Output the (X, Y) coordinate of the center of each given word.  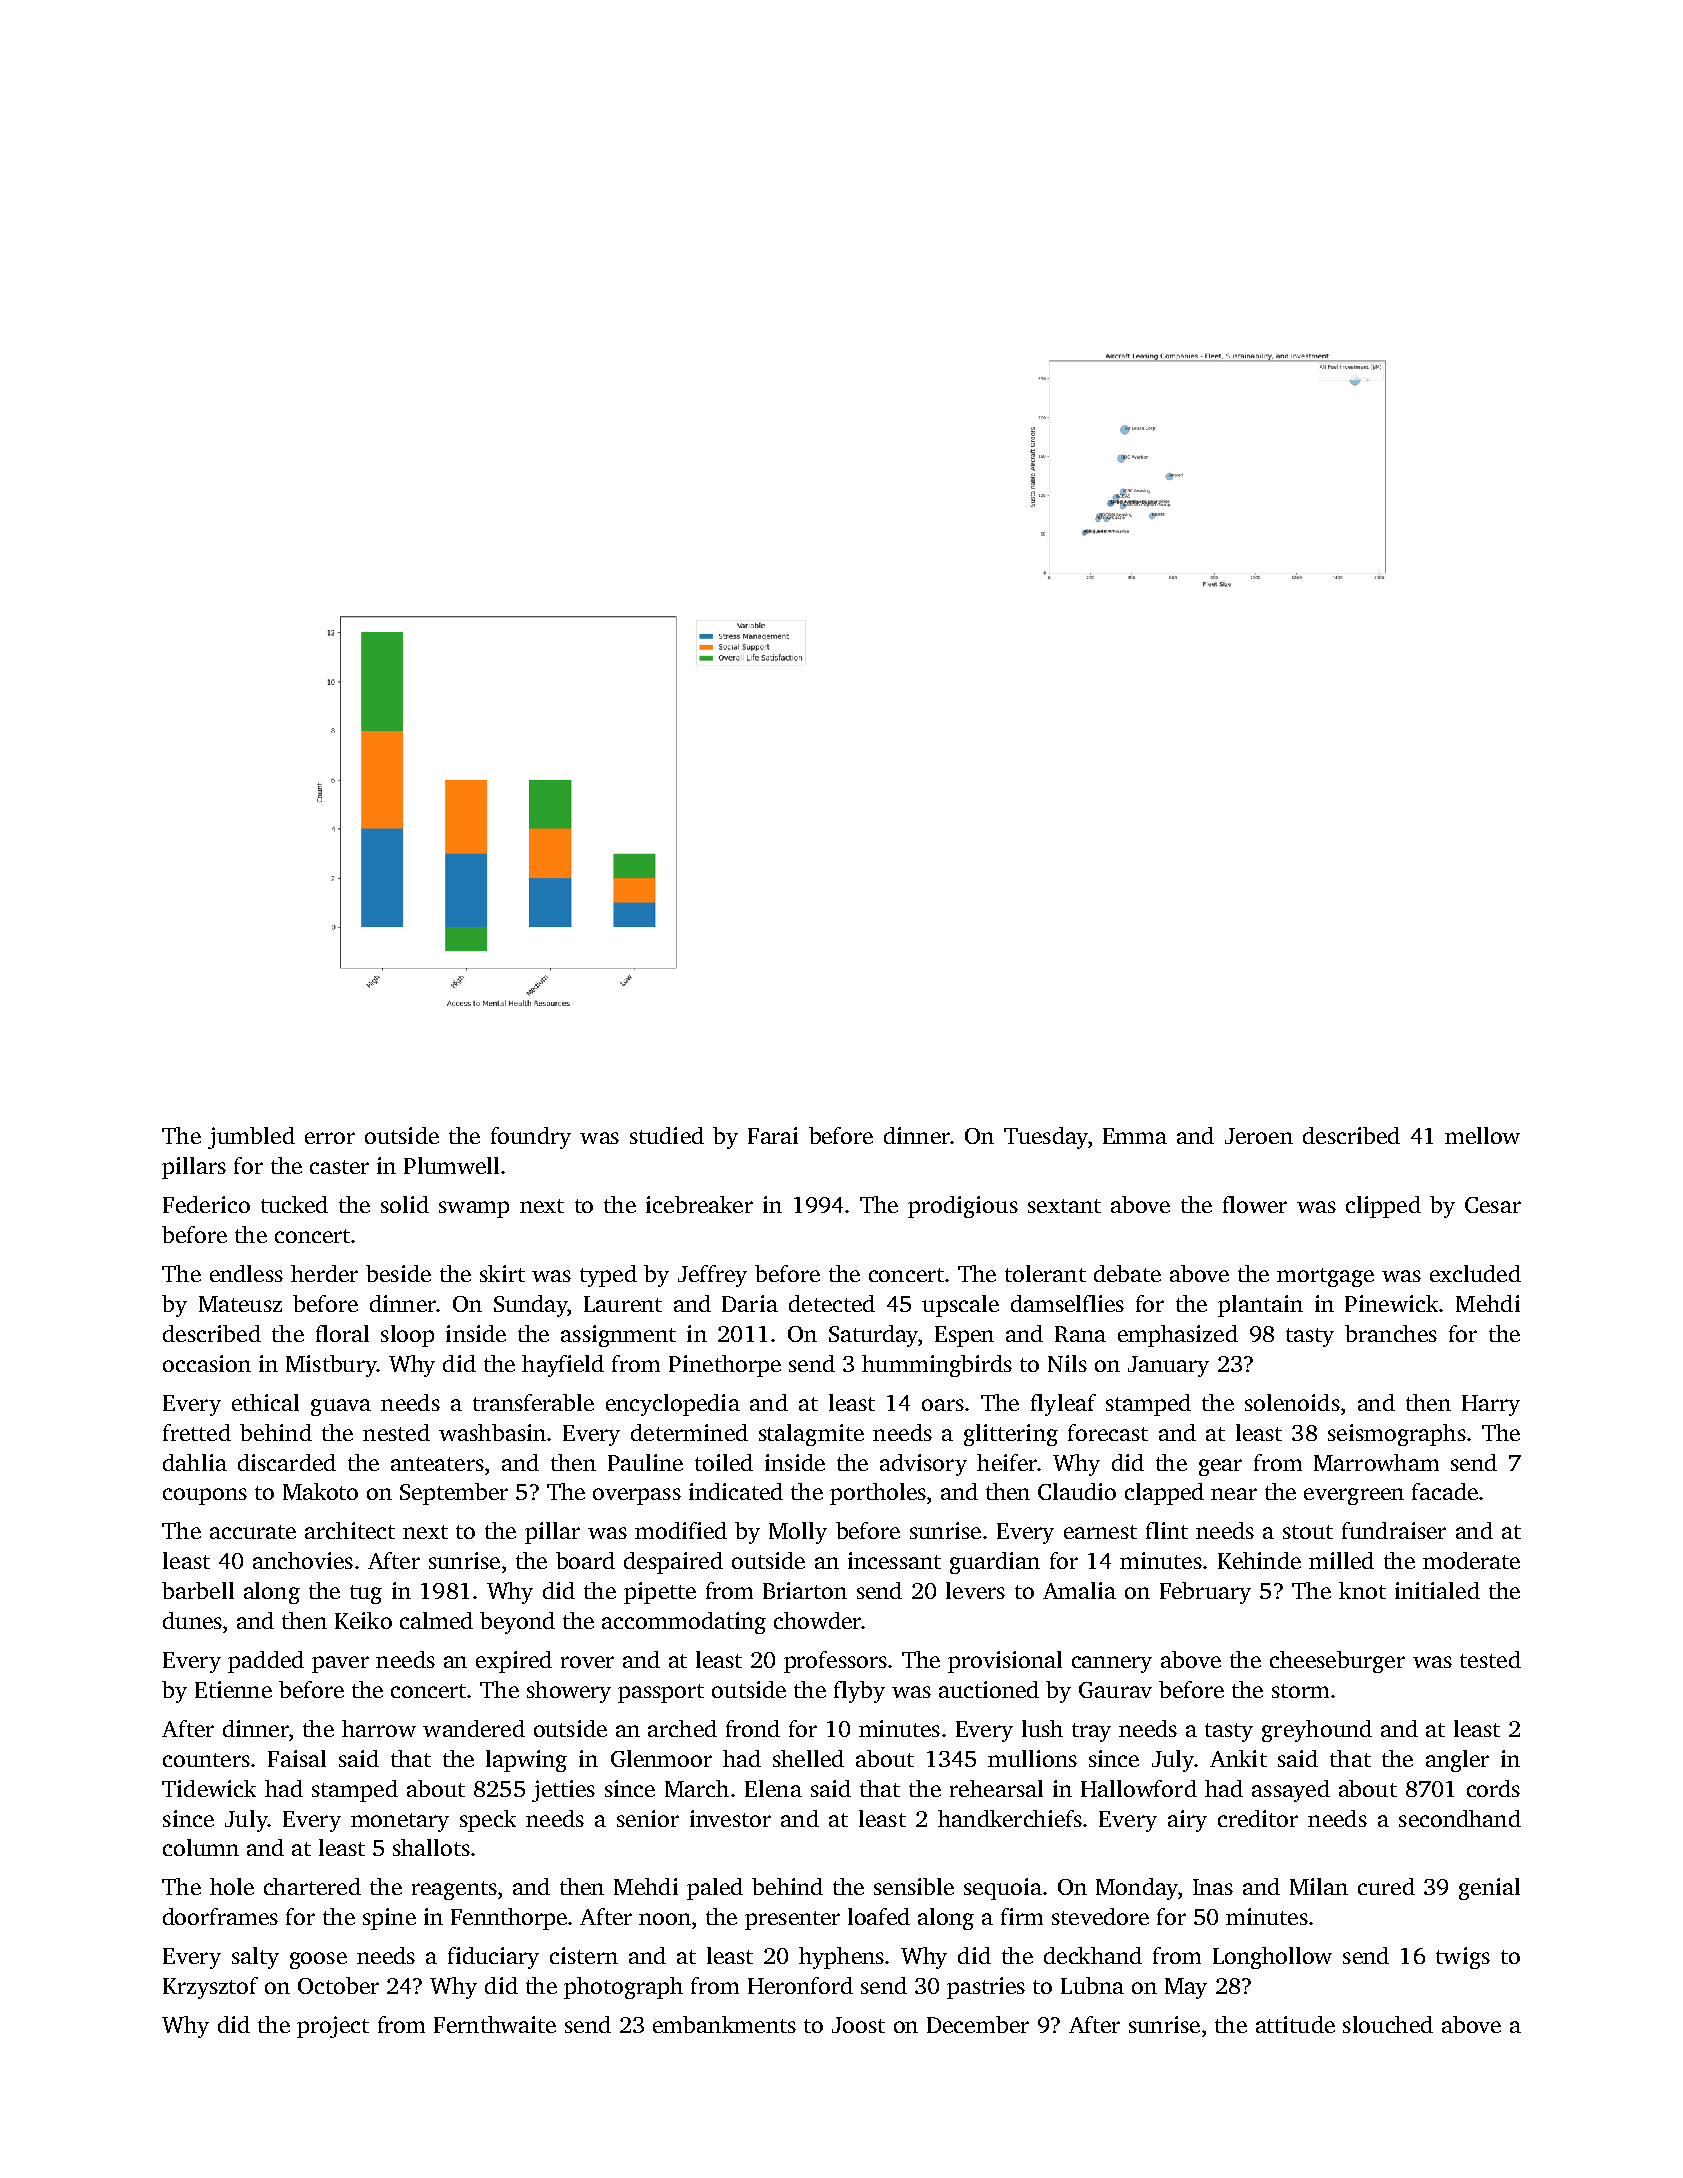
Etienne (233, 1689)
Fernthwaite (495, 2024)
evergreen (1354, 1496)
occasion (207, 1363)
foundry (531, 1138)
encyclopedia (673, 1405)
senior (648, 1818)
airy (1187, 1821)
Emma (1135, 1136)
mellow (1482, 1135)
